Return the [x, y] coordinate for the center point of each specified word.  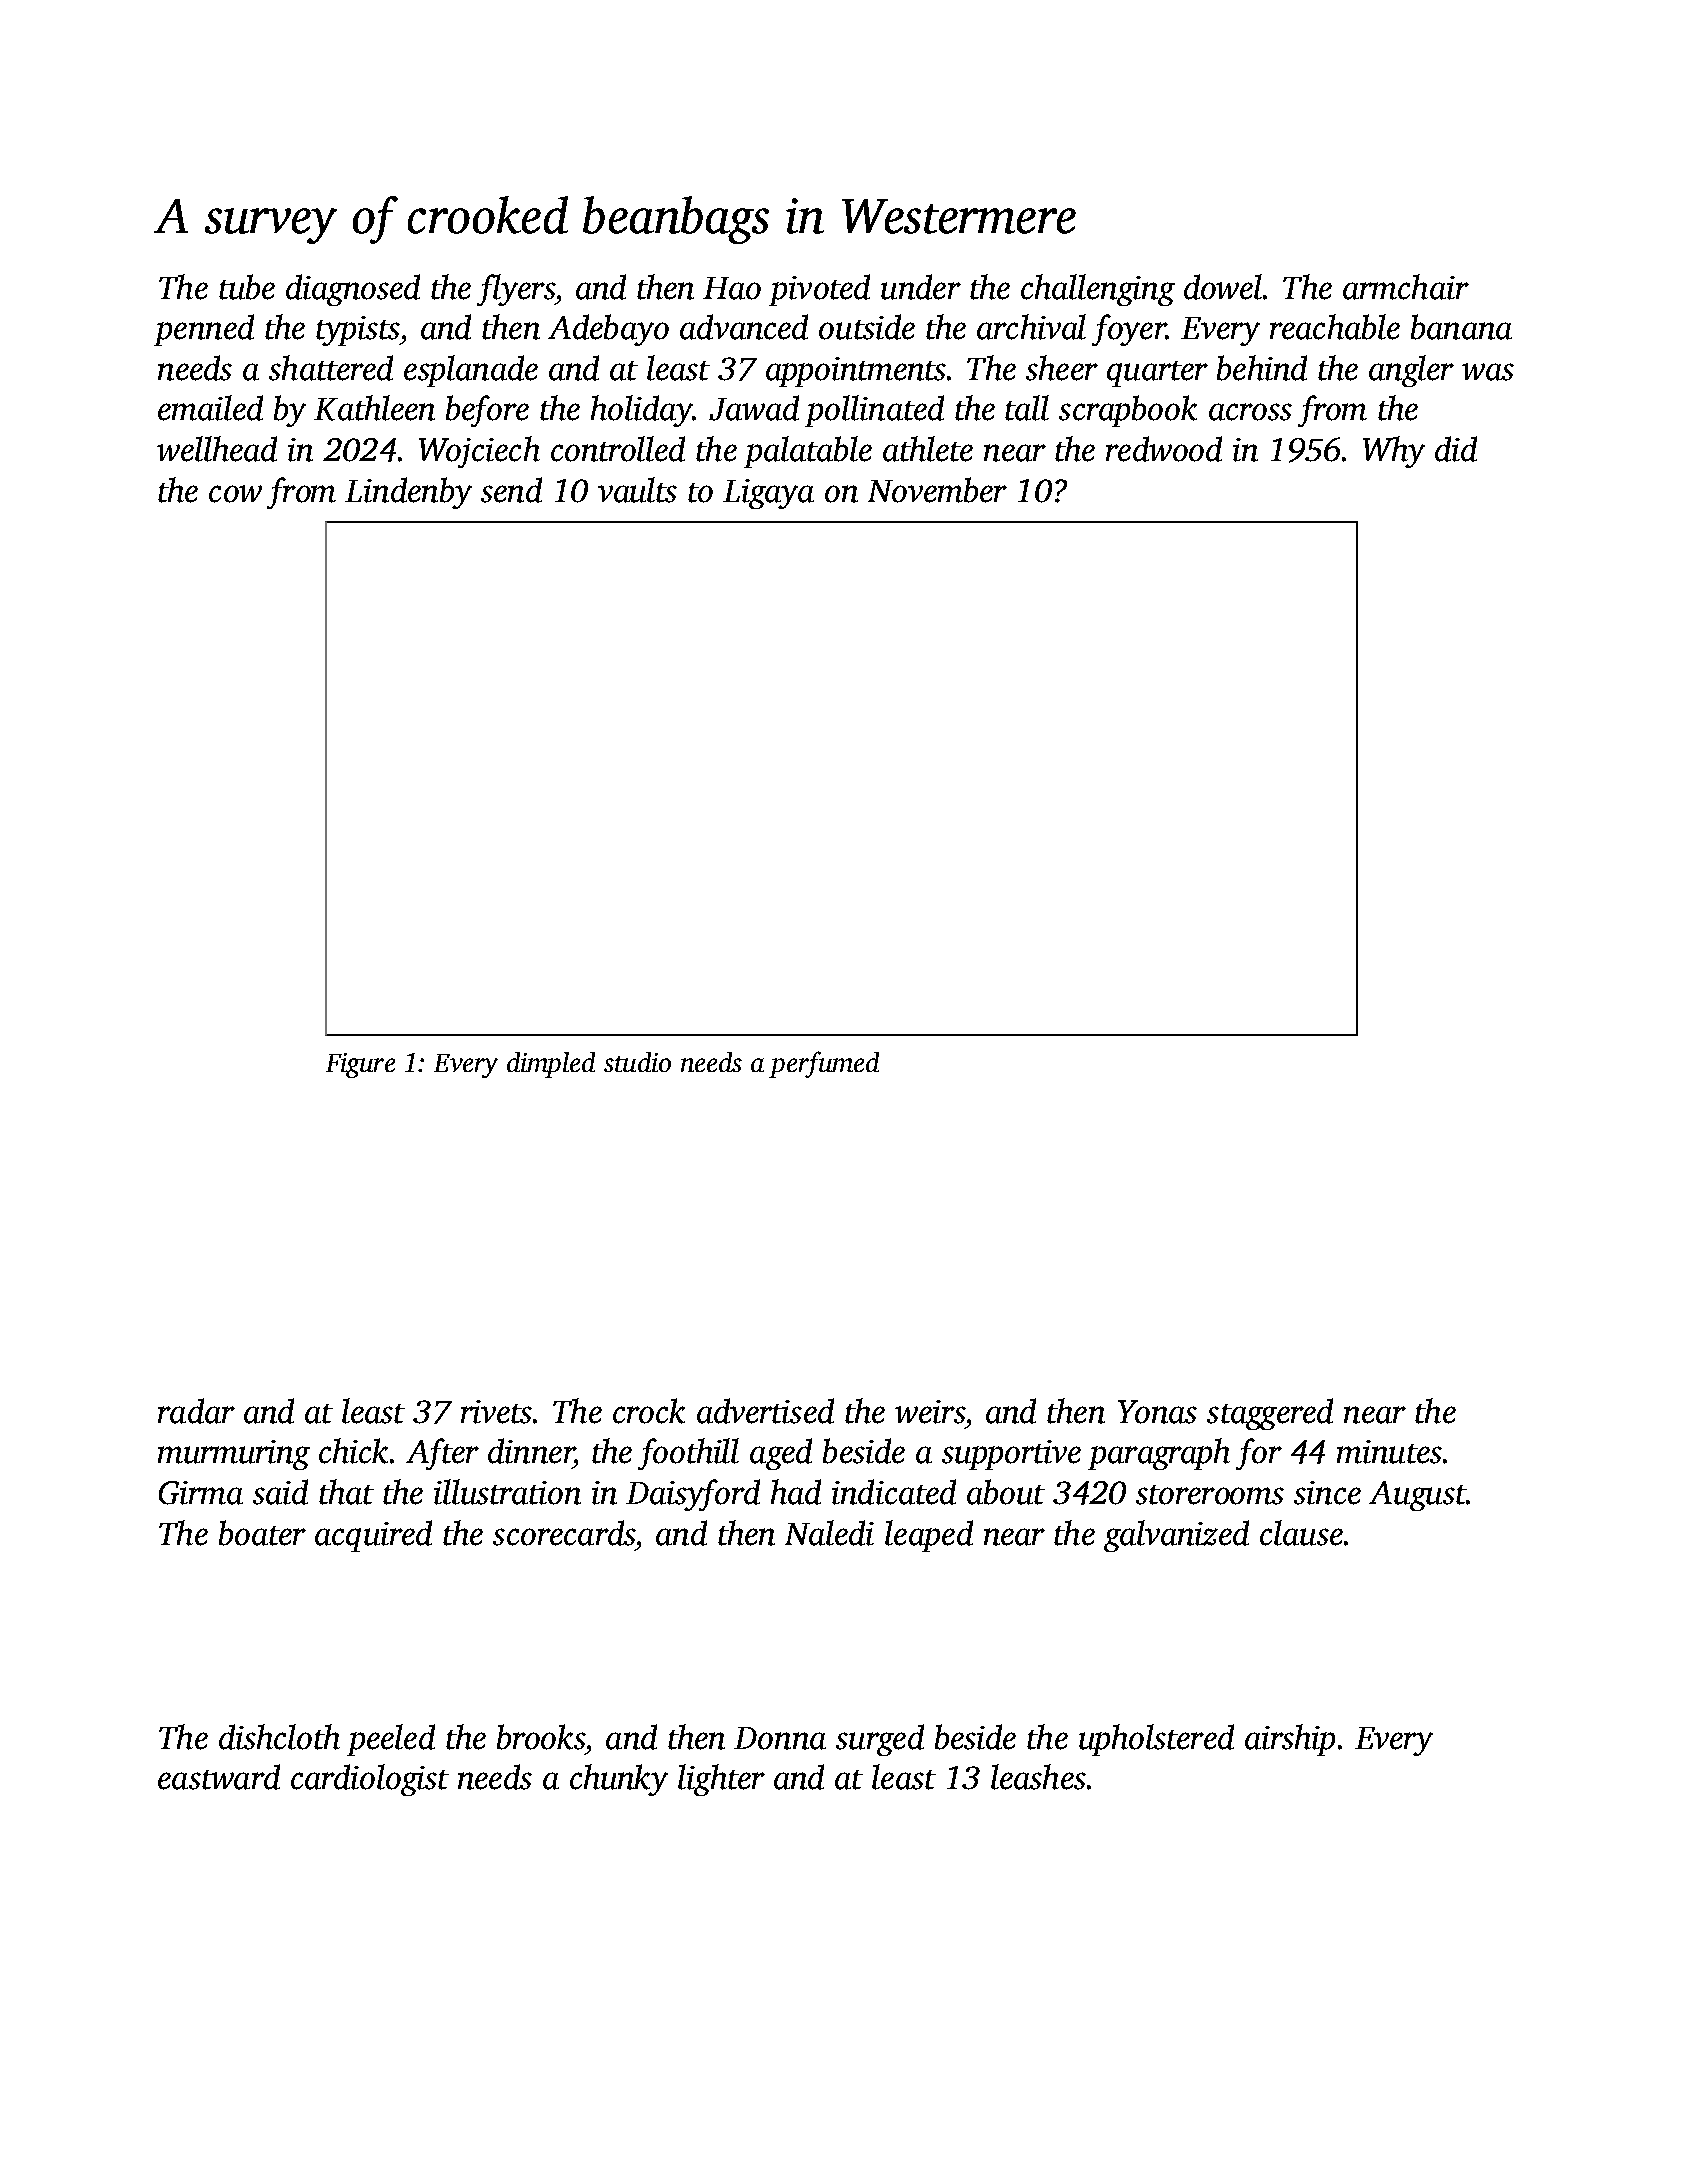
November [937, 490]
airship [1290, 1740]
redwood [1164, 449]
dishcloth [279, 1737]
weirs [929, 1412]
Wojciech [479, 452]
